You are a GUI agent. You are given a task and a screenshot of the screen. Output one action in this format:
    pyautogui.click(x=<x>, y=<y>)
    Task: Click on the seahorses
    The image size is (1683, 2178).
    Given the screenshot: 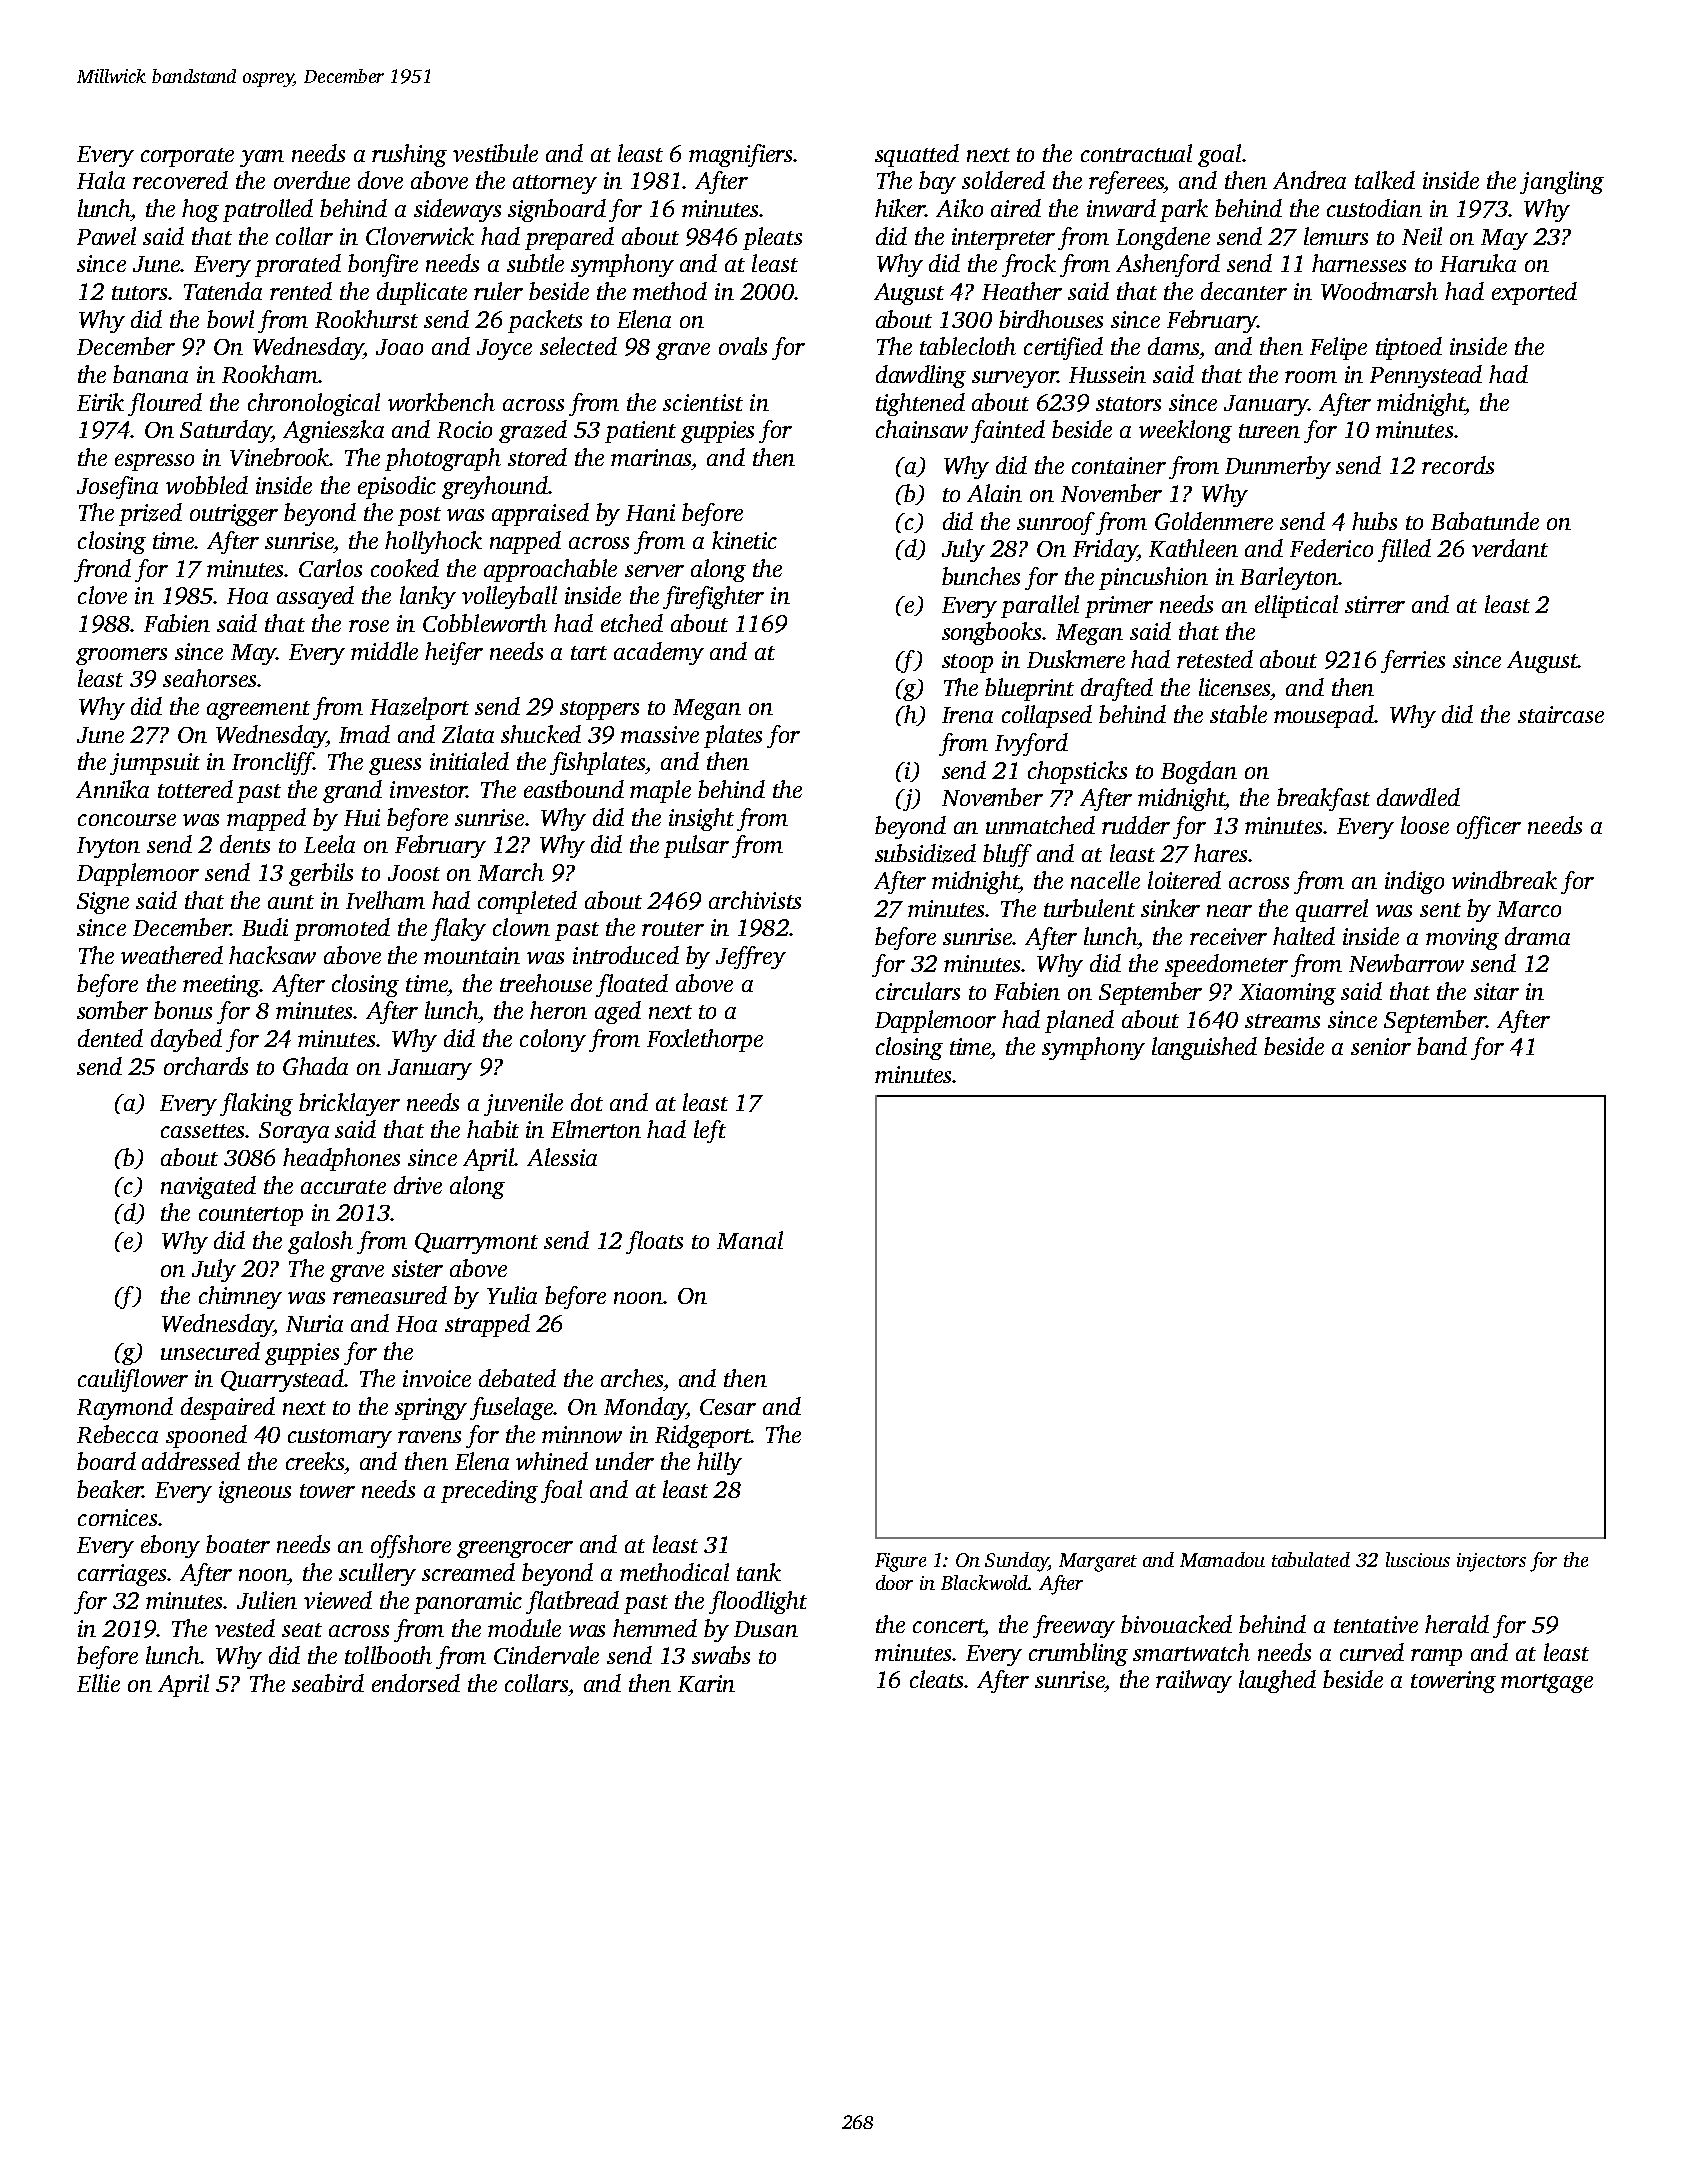 What is the action you would take?
    pyautogui.click(x=209, y=678)
